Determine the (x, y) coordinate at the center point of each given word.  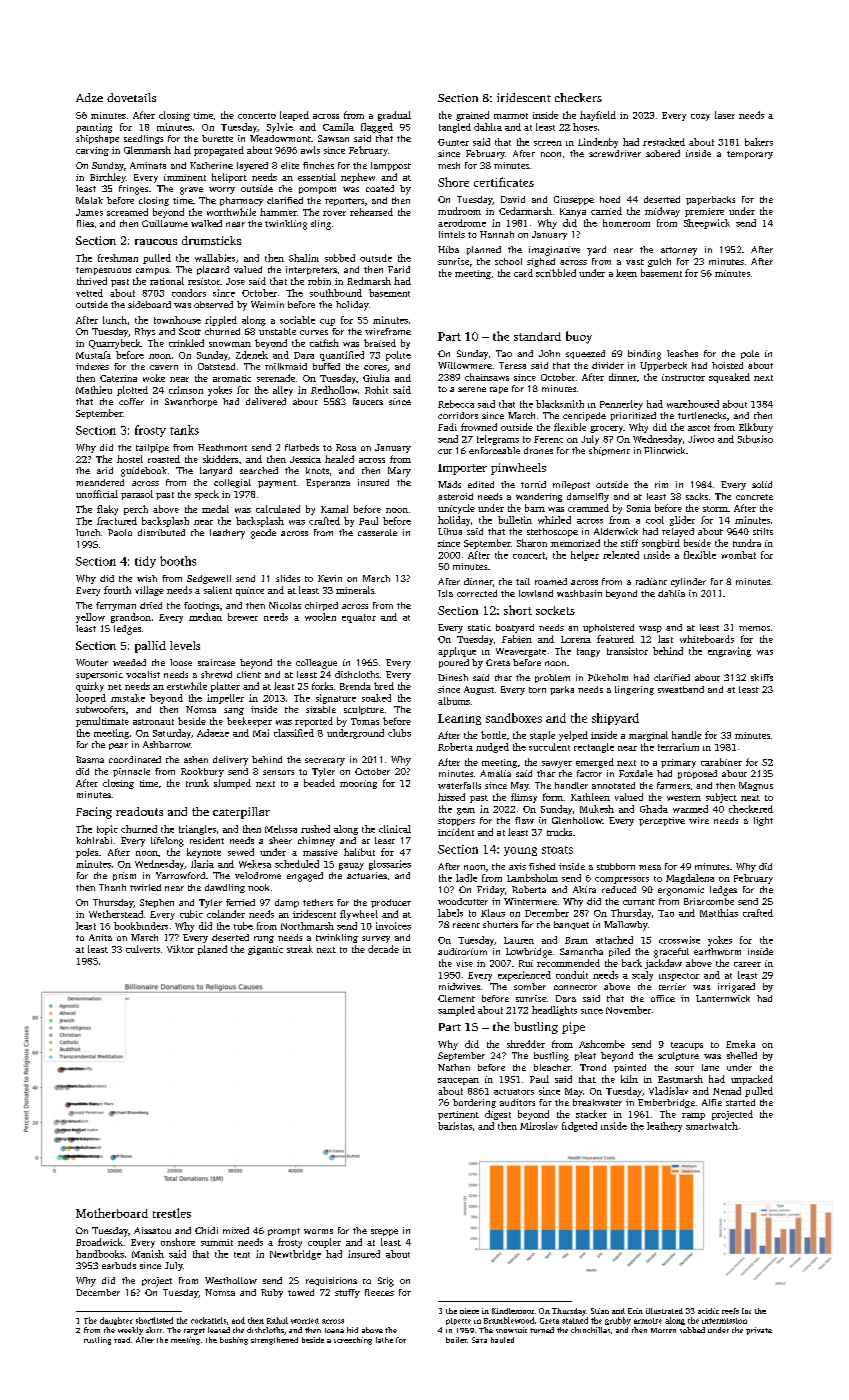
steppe (384, 1232)
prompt (284, 1232)
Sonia (639, 508)
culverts (143, 949)
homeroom (626, 223)
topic (107, 830)
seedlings (143, 139)
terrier (672, 986)
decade (383, 949)
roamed (551, 581)
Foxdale (636, 773)
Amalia (495, 773)
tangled (455, 128)
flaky (107, 510)
